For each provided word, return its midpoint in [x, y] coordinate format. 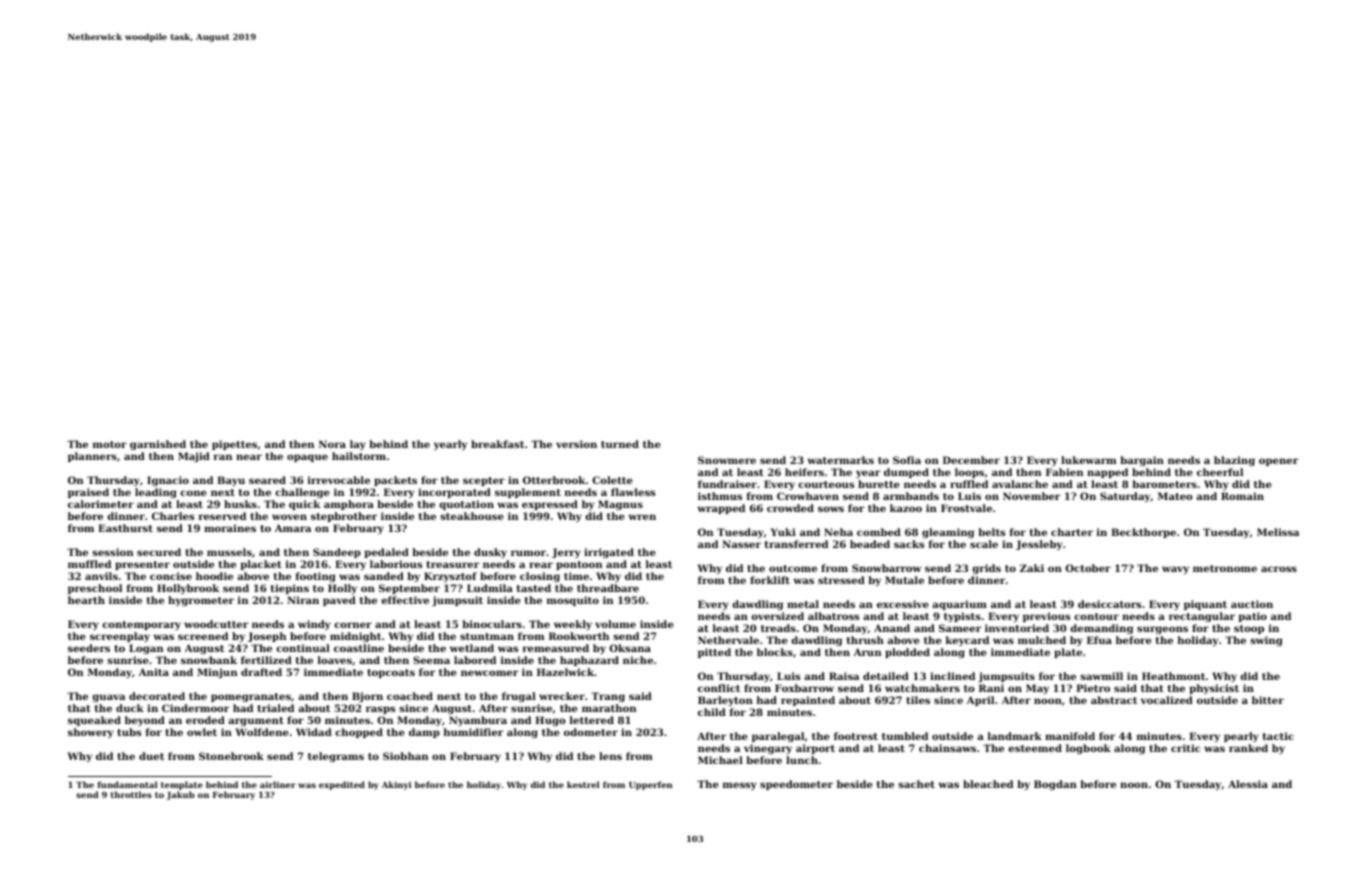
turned [620, 444]
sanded [384, 576]
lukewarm [1089, 460]
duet [151, 756]
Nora [332, 444]
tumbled [905, 736]
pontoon [579, 565]
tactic [1278, 736]
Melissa [1278, 532]
